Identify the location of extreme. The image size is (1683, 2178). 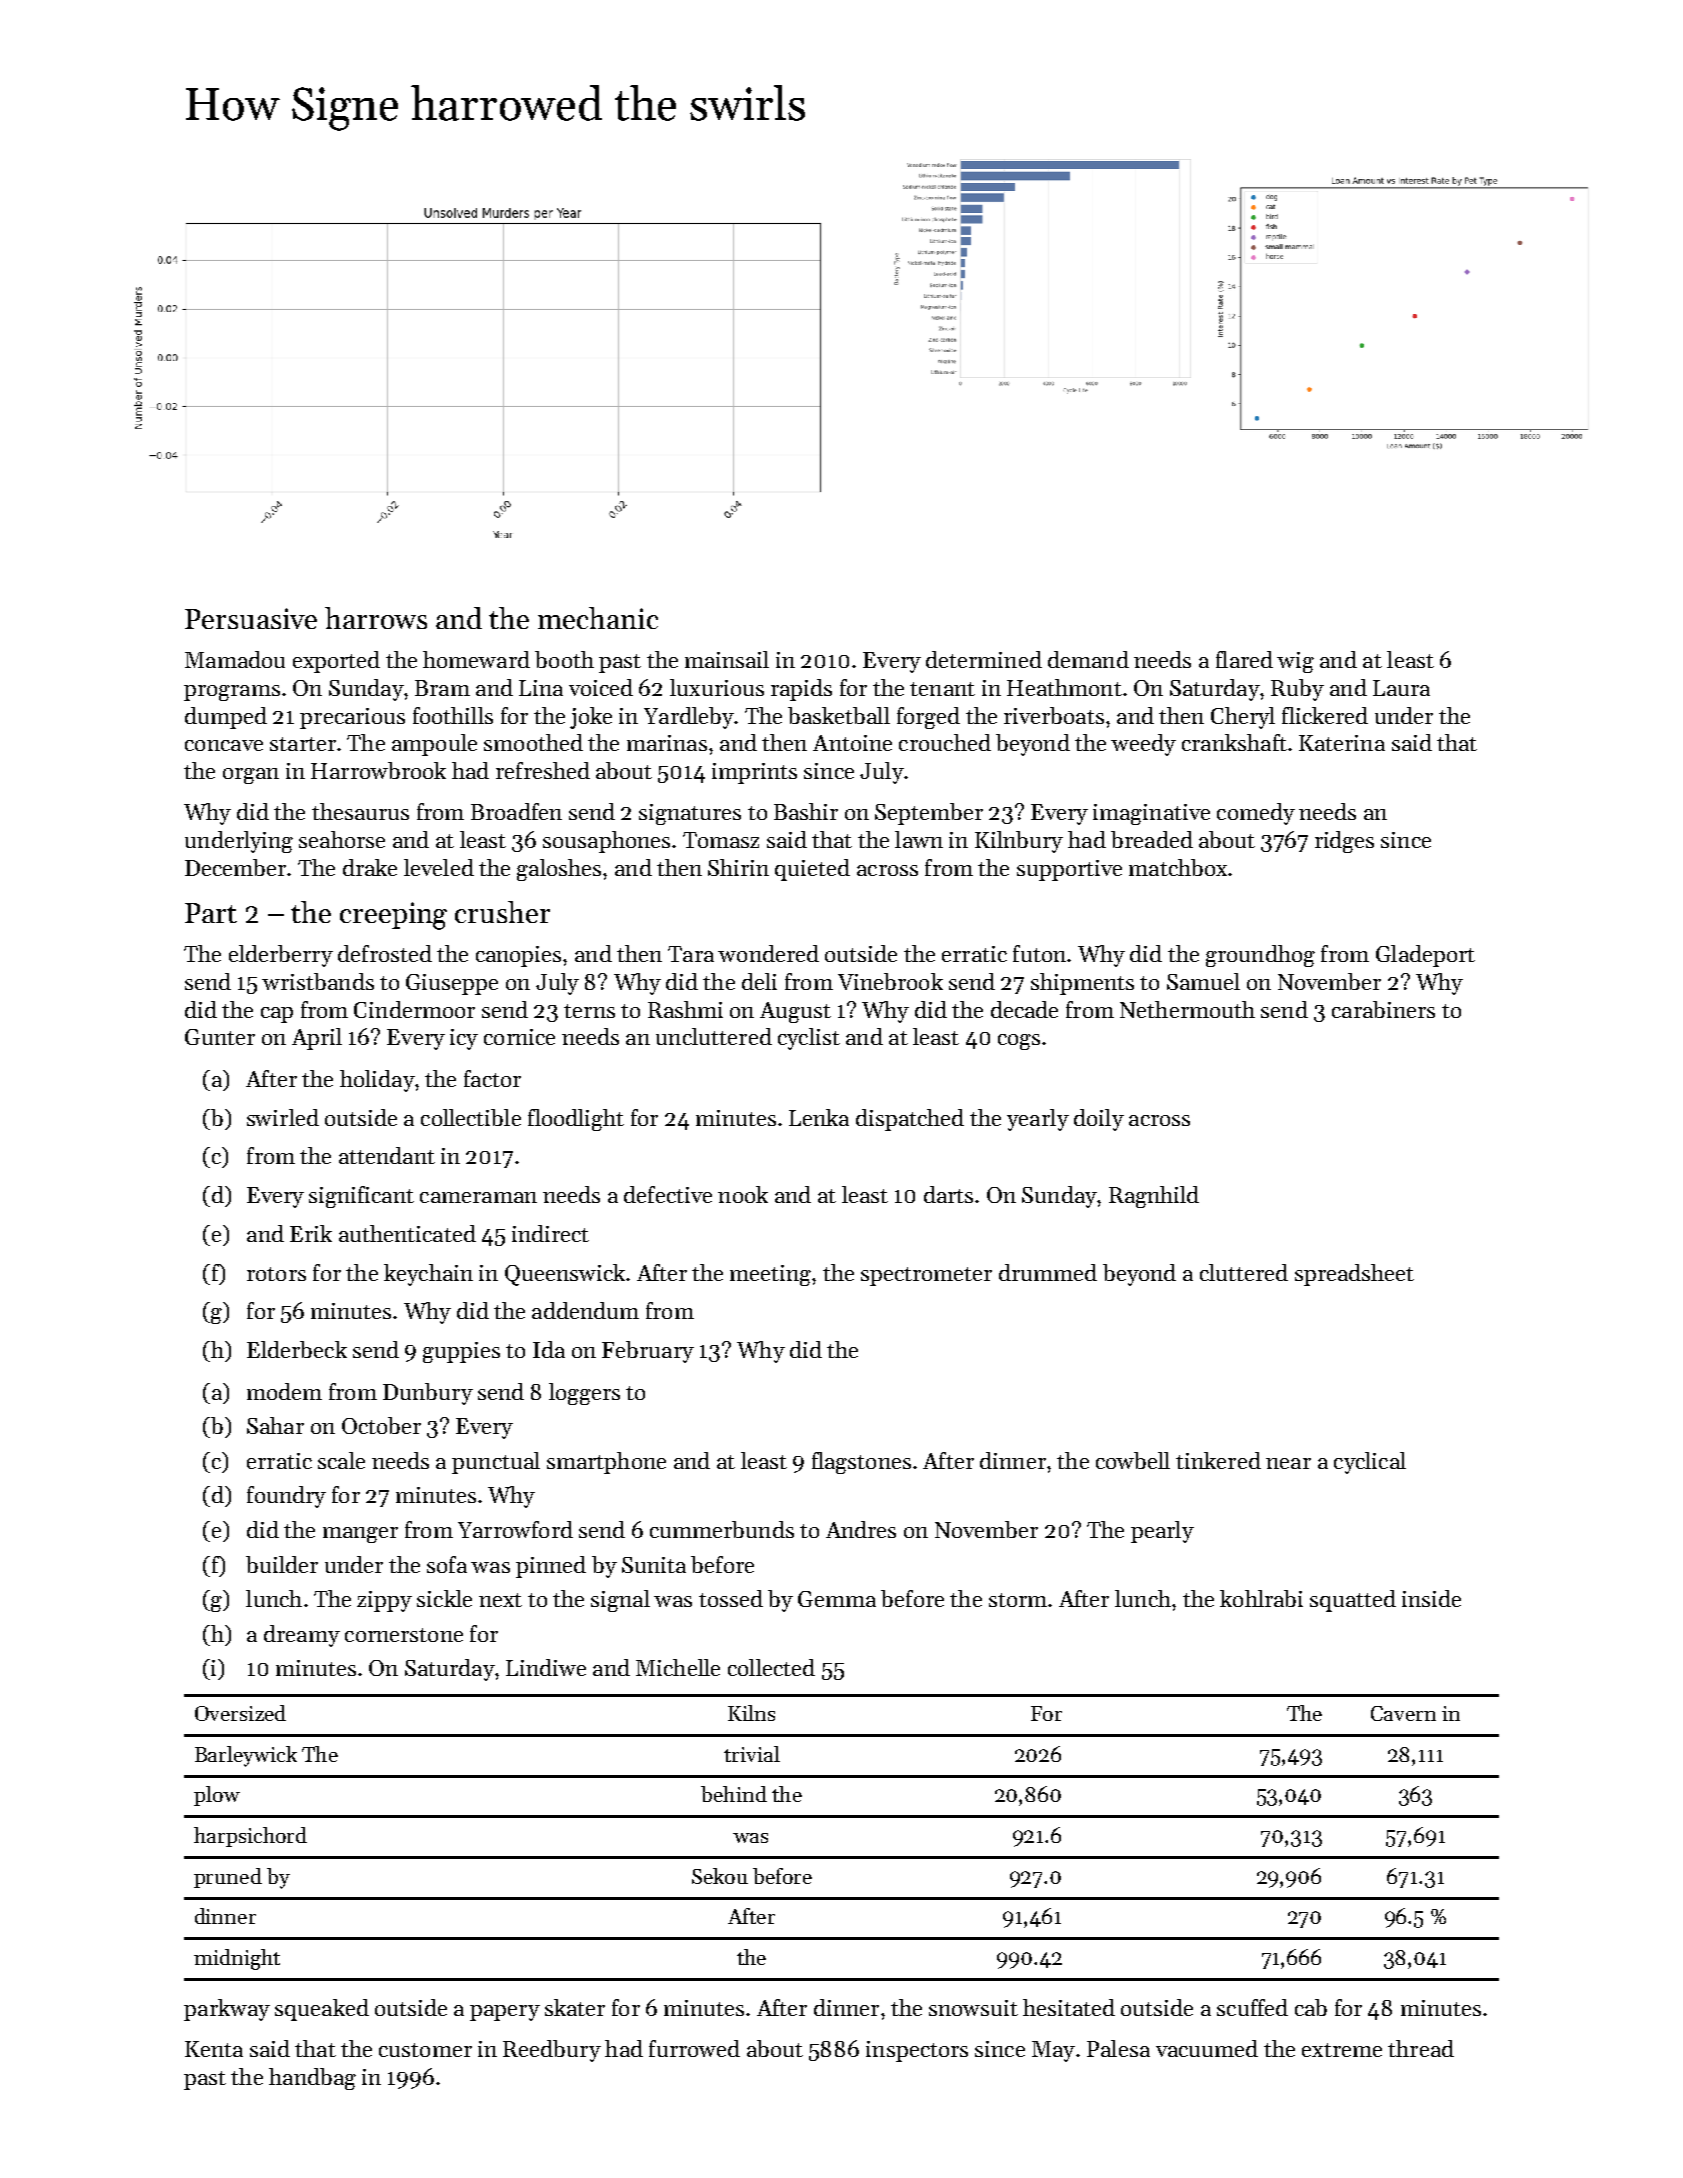
(1342, 2050).
